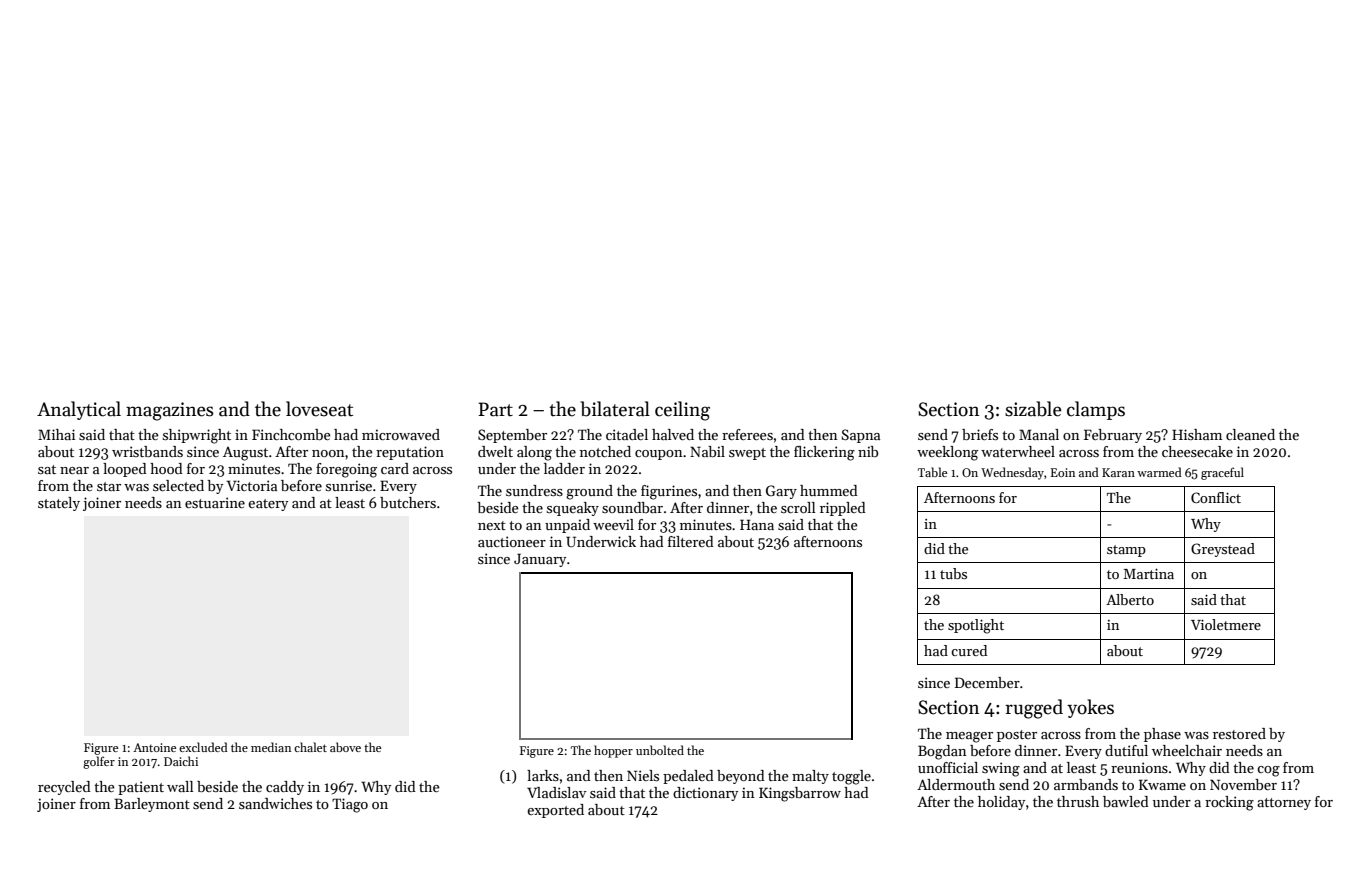 The width and height of the screenshot is (1372, 887). Describe the element at coordinates (953, 573) in the screenshot. I see `tubs` at that location.
